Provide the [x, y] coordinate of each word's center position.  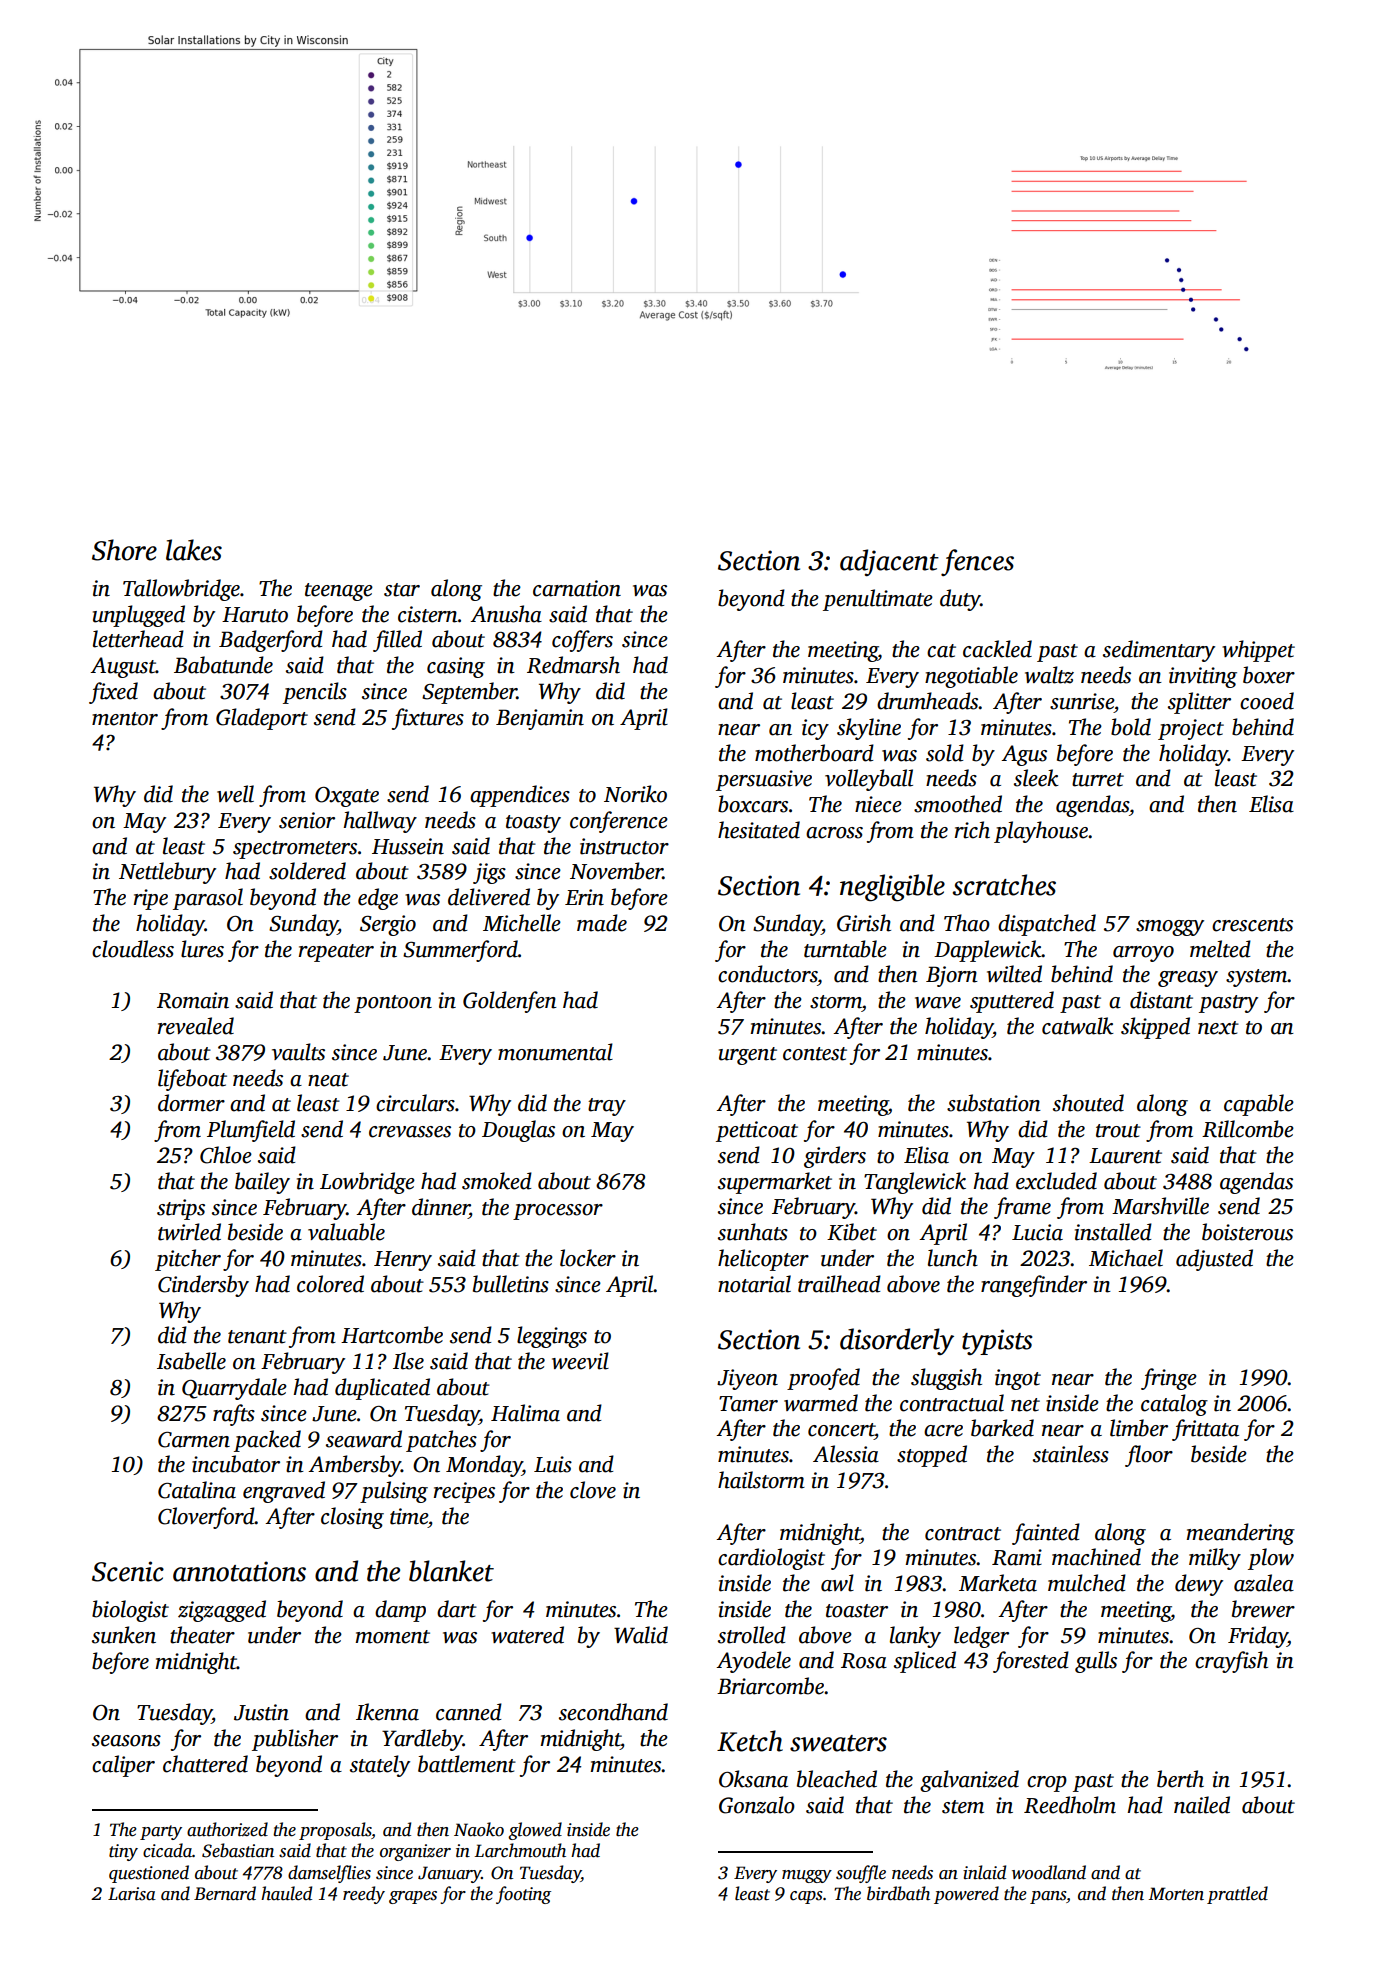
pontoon [393, 1004]
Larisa [132, 1894]
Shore [124, 550]
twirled [189, 1232]
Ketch [750, 1741]
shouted [1088, 1103]
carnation [577, 588]
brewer [1263, 1609]
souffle [861, 1874]
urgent [748, 1056]
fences [977, 562]
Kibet [852, 1232]
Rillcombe [1248, 1129]
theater [202, 1635]
